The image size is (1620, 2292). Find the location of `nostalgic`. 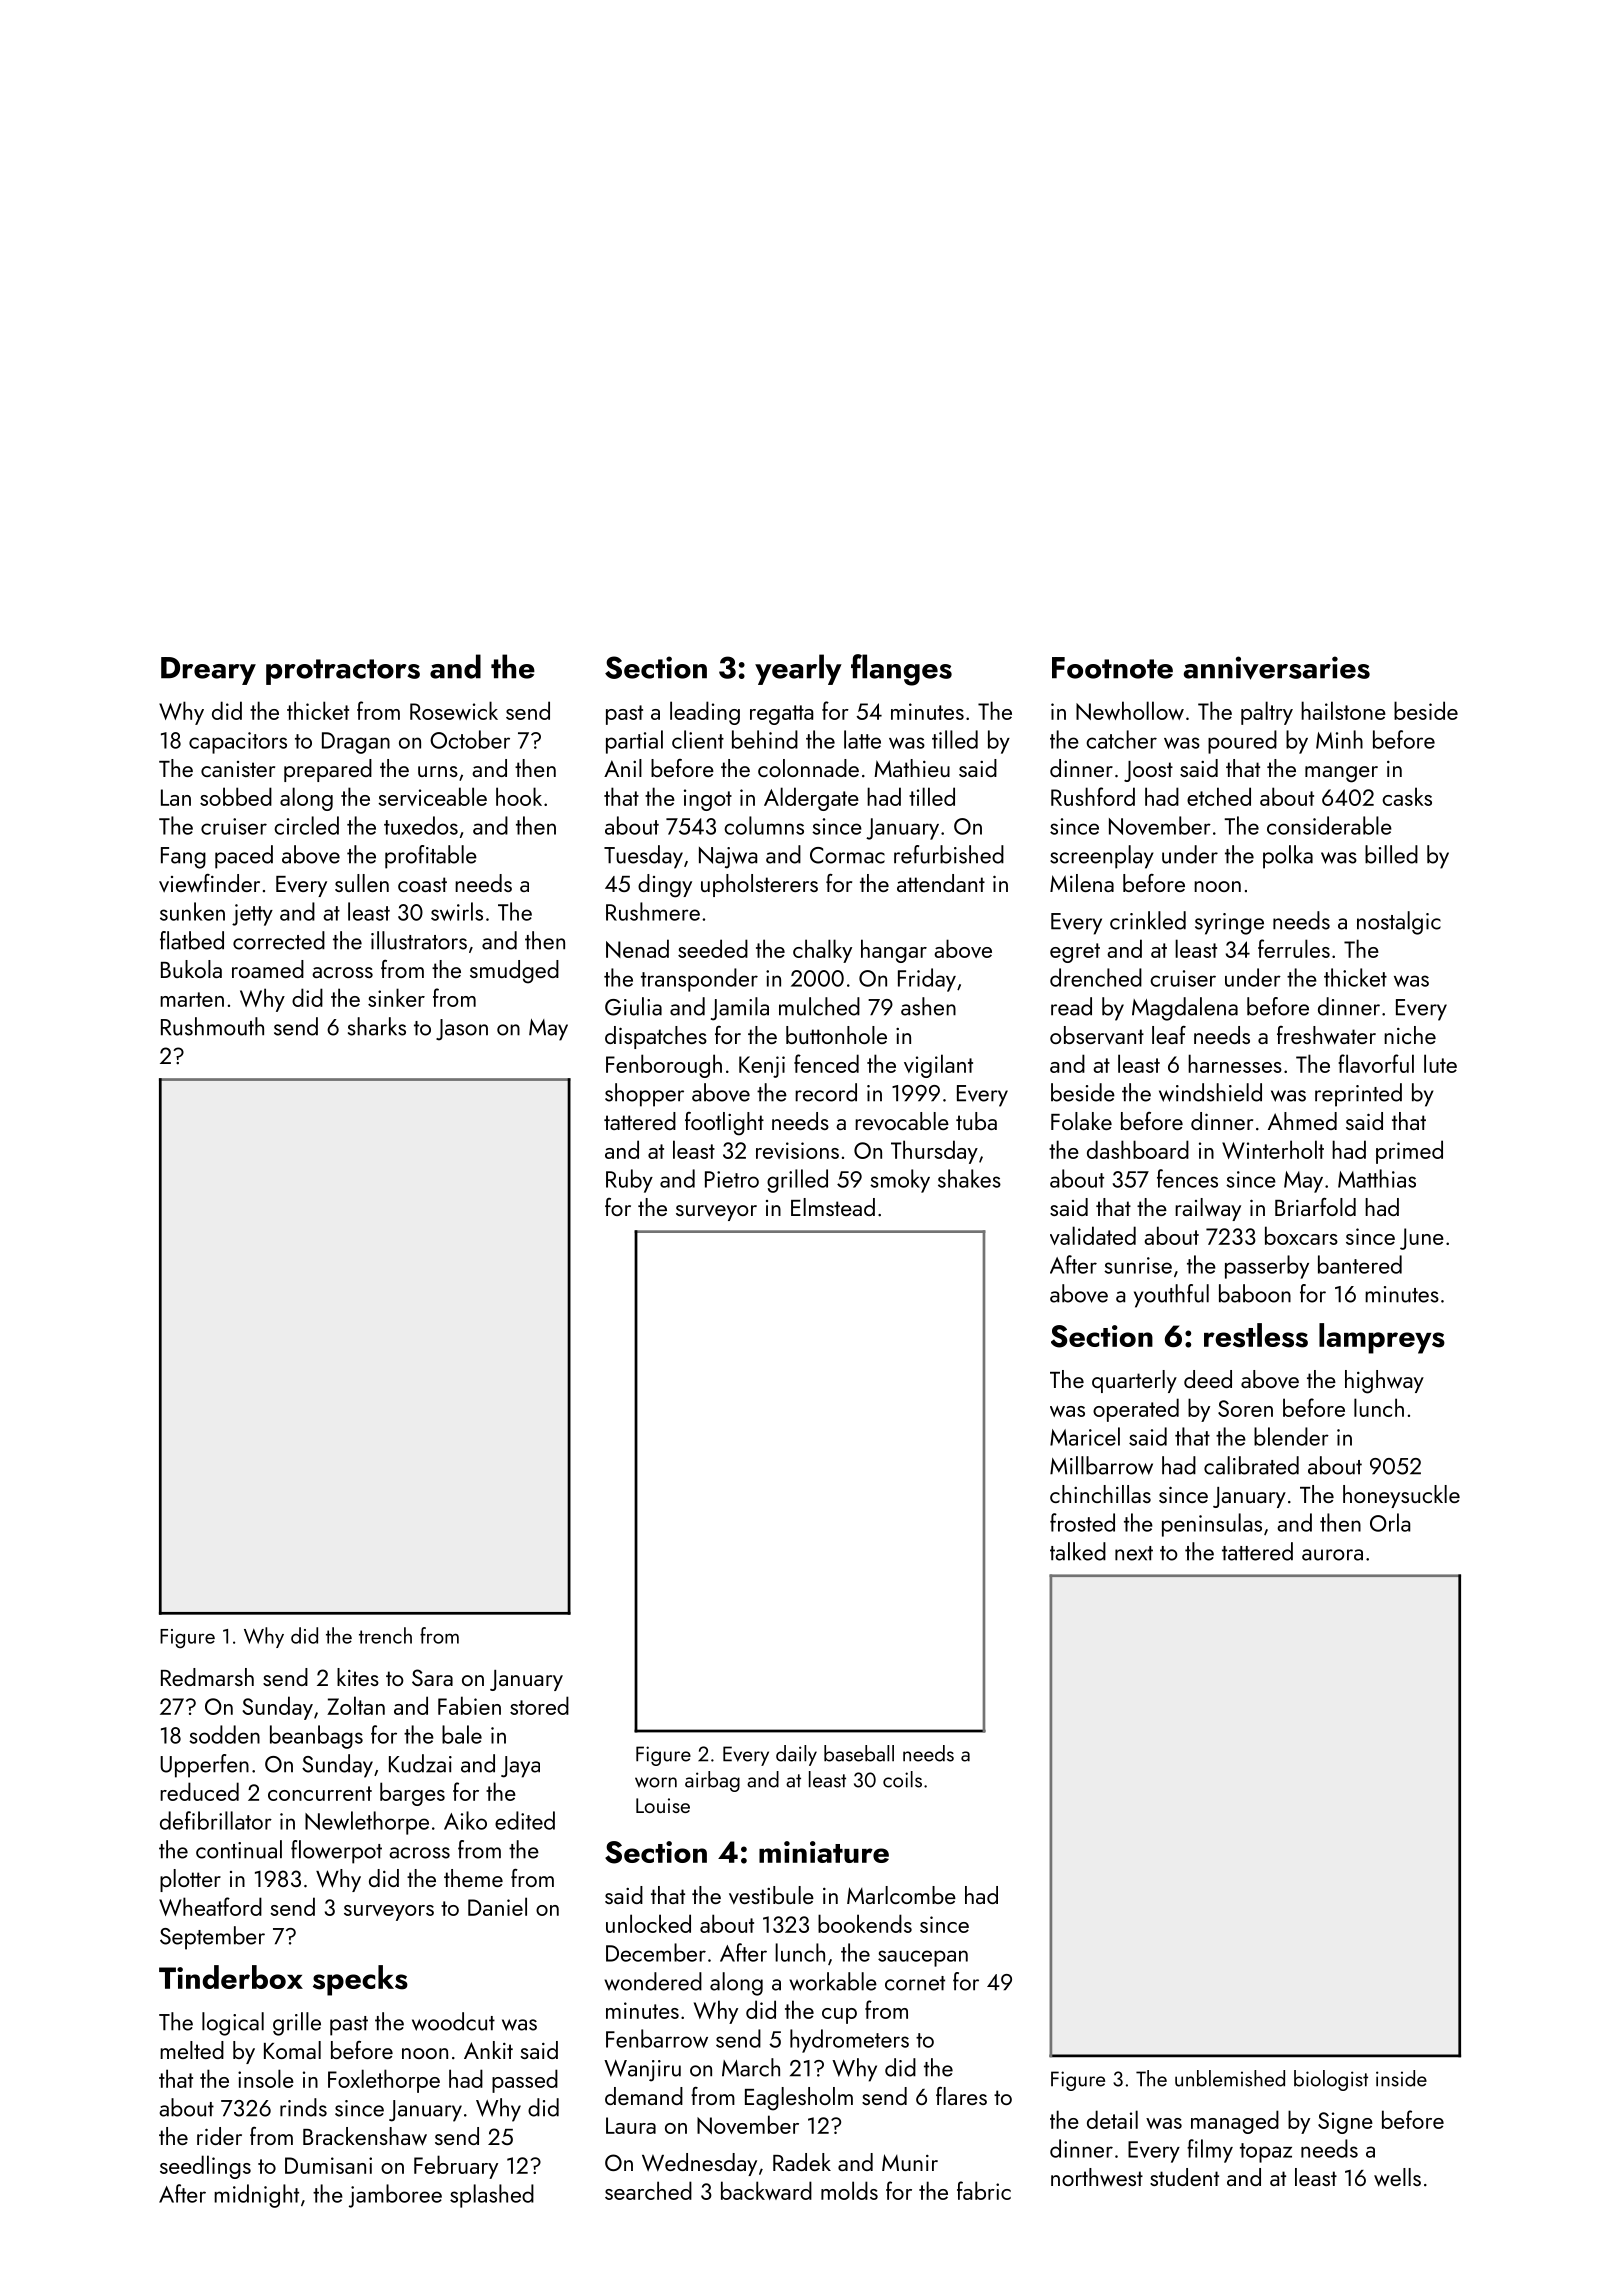

nostalgic is located at coordinates (1399, 923).
